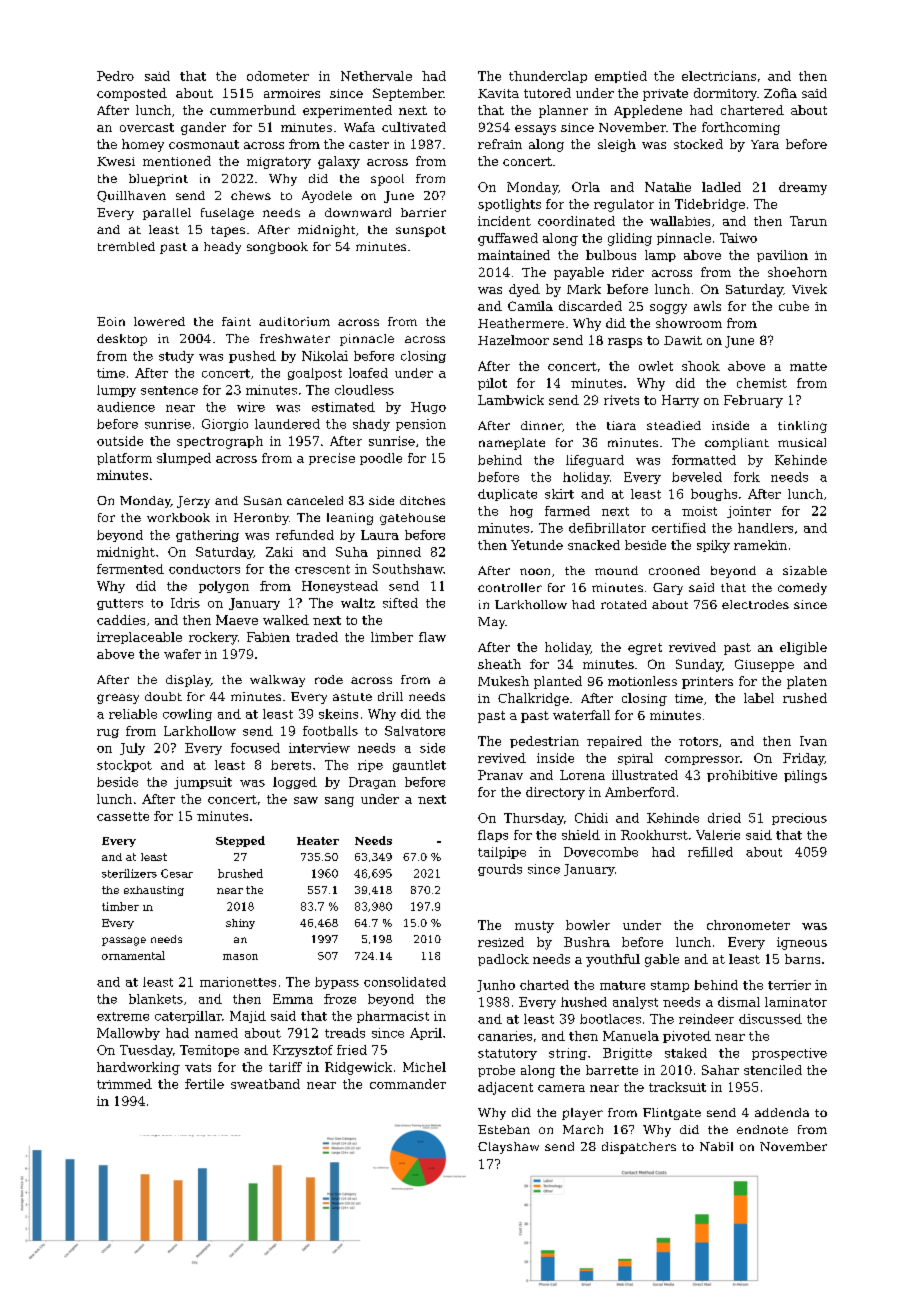 The image size is (924, 1308). Describe the element at coordinates (498, 93) in the image. I see `Kavita` at that location.
